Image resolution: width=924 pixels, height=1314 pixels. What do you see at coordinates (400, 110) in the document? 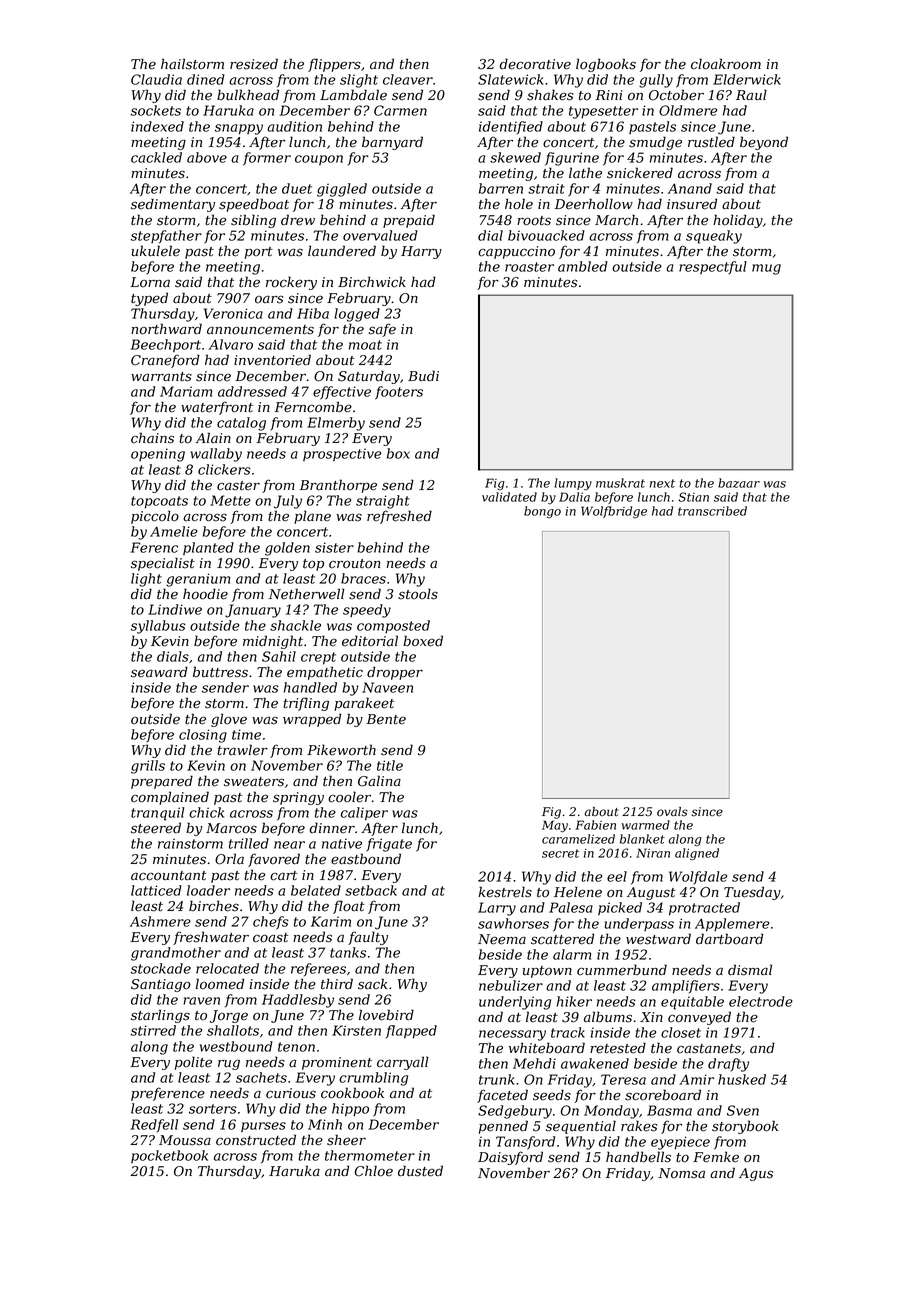
I see `Carmen` at bounding box center [400, 110].
